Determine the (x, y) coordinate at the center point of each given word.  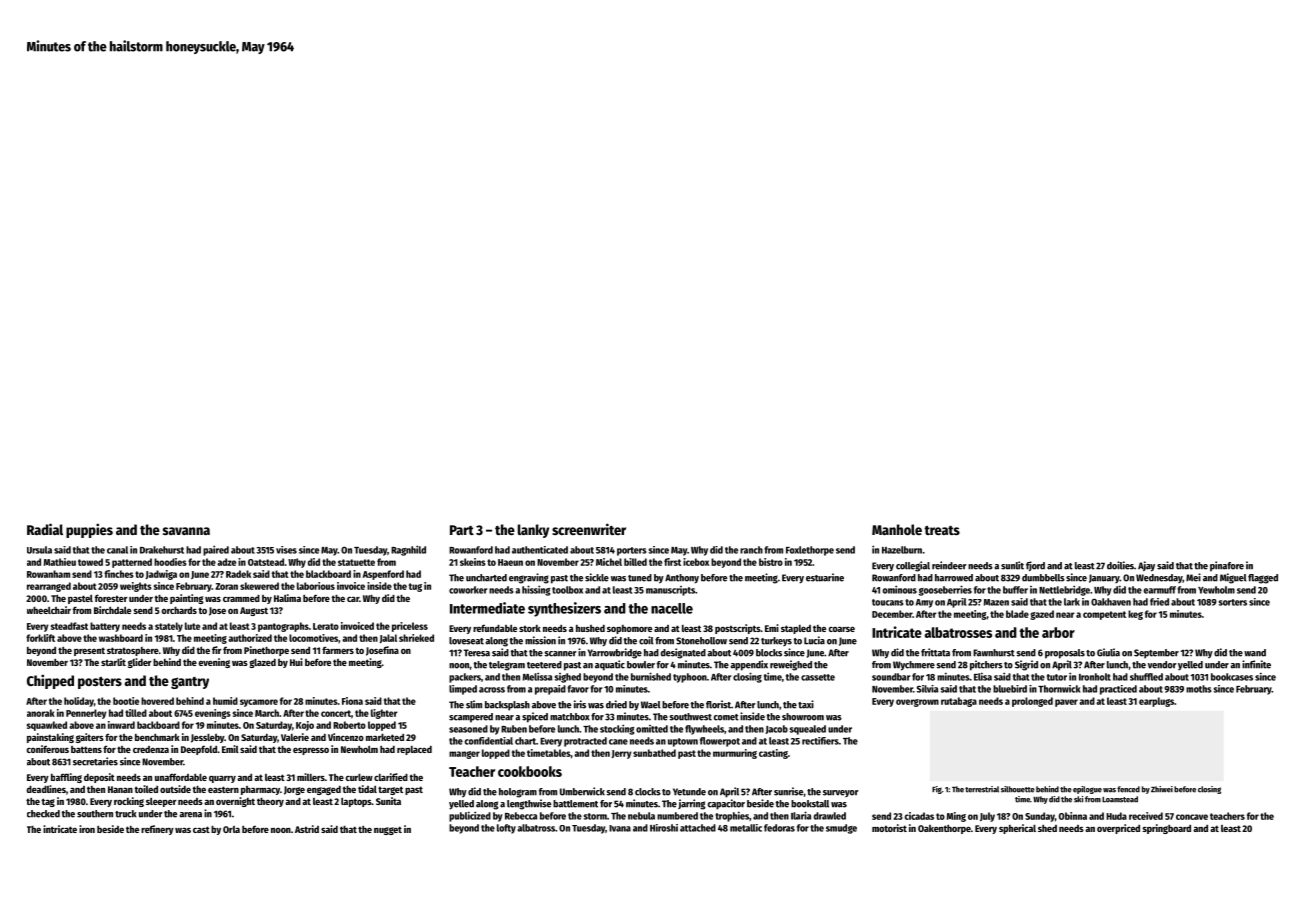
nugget (388, 830)
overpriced (1118, 829)
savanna (186, 531)
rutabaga (959, 702)
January (1104, 578)
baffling (66, 778)
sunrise (788, 791)
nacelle (672, 608)
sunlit (1012, 565)
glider (140, 663)
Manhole (897, 529)
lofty (506, 829)
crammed (241, 598)
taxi (806, 704)
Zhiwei (1162, 789)
